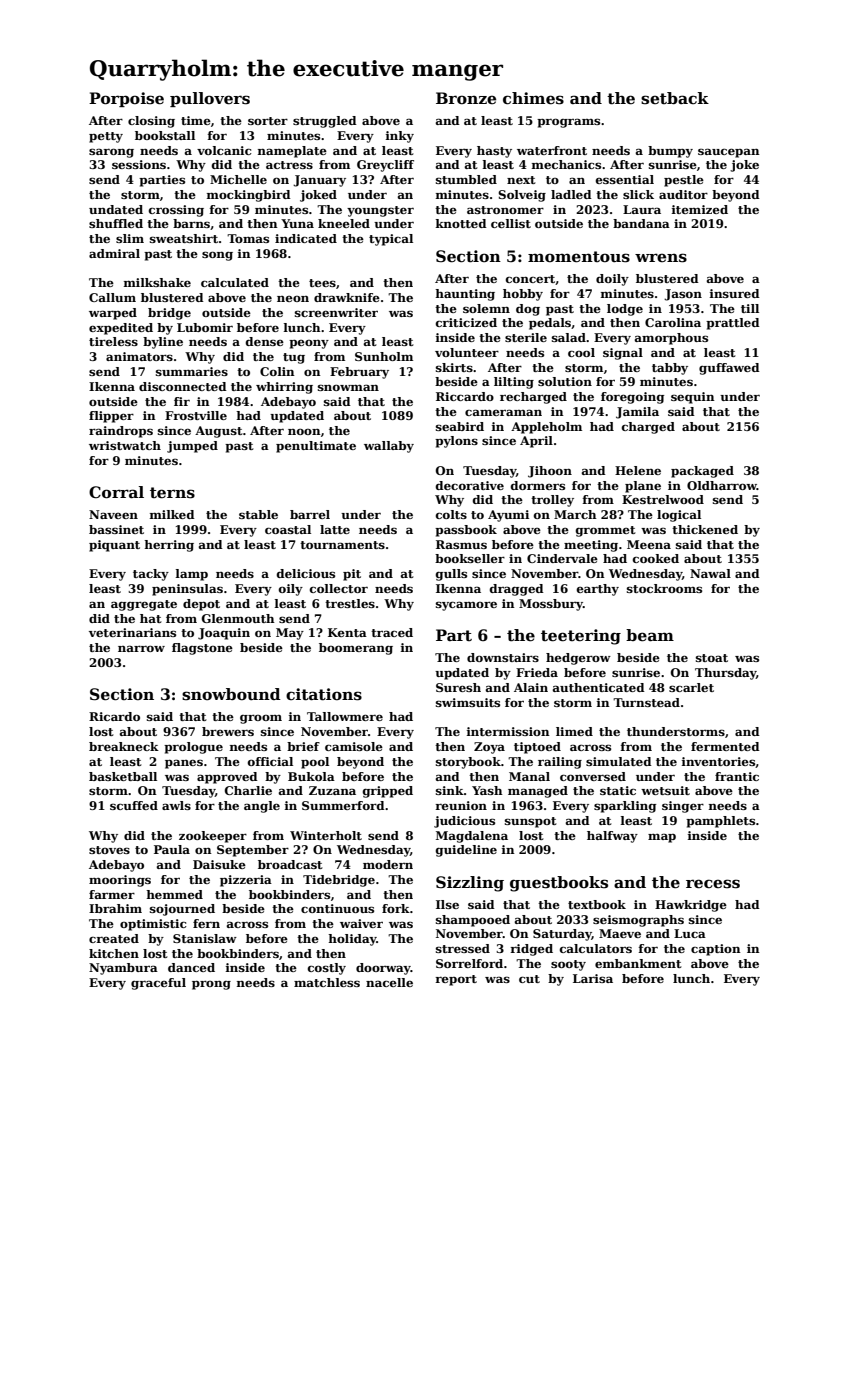 This document has height=1400, width=849. I want to click on gulls, so click(451, 575).
